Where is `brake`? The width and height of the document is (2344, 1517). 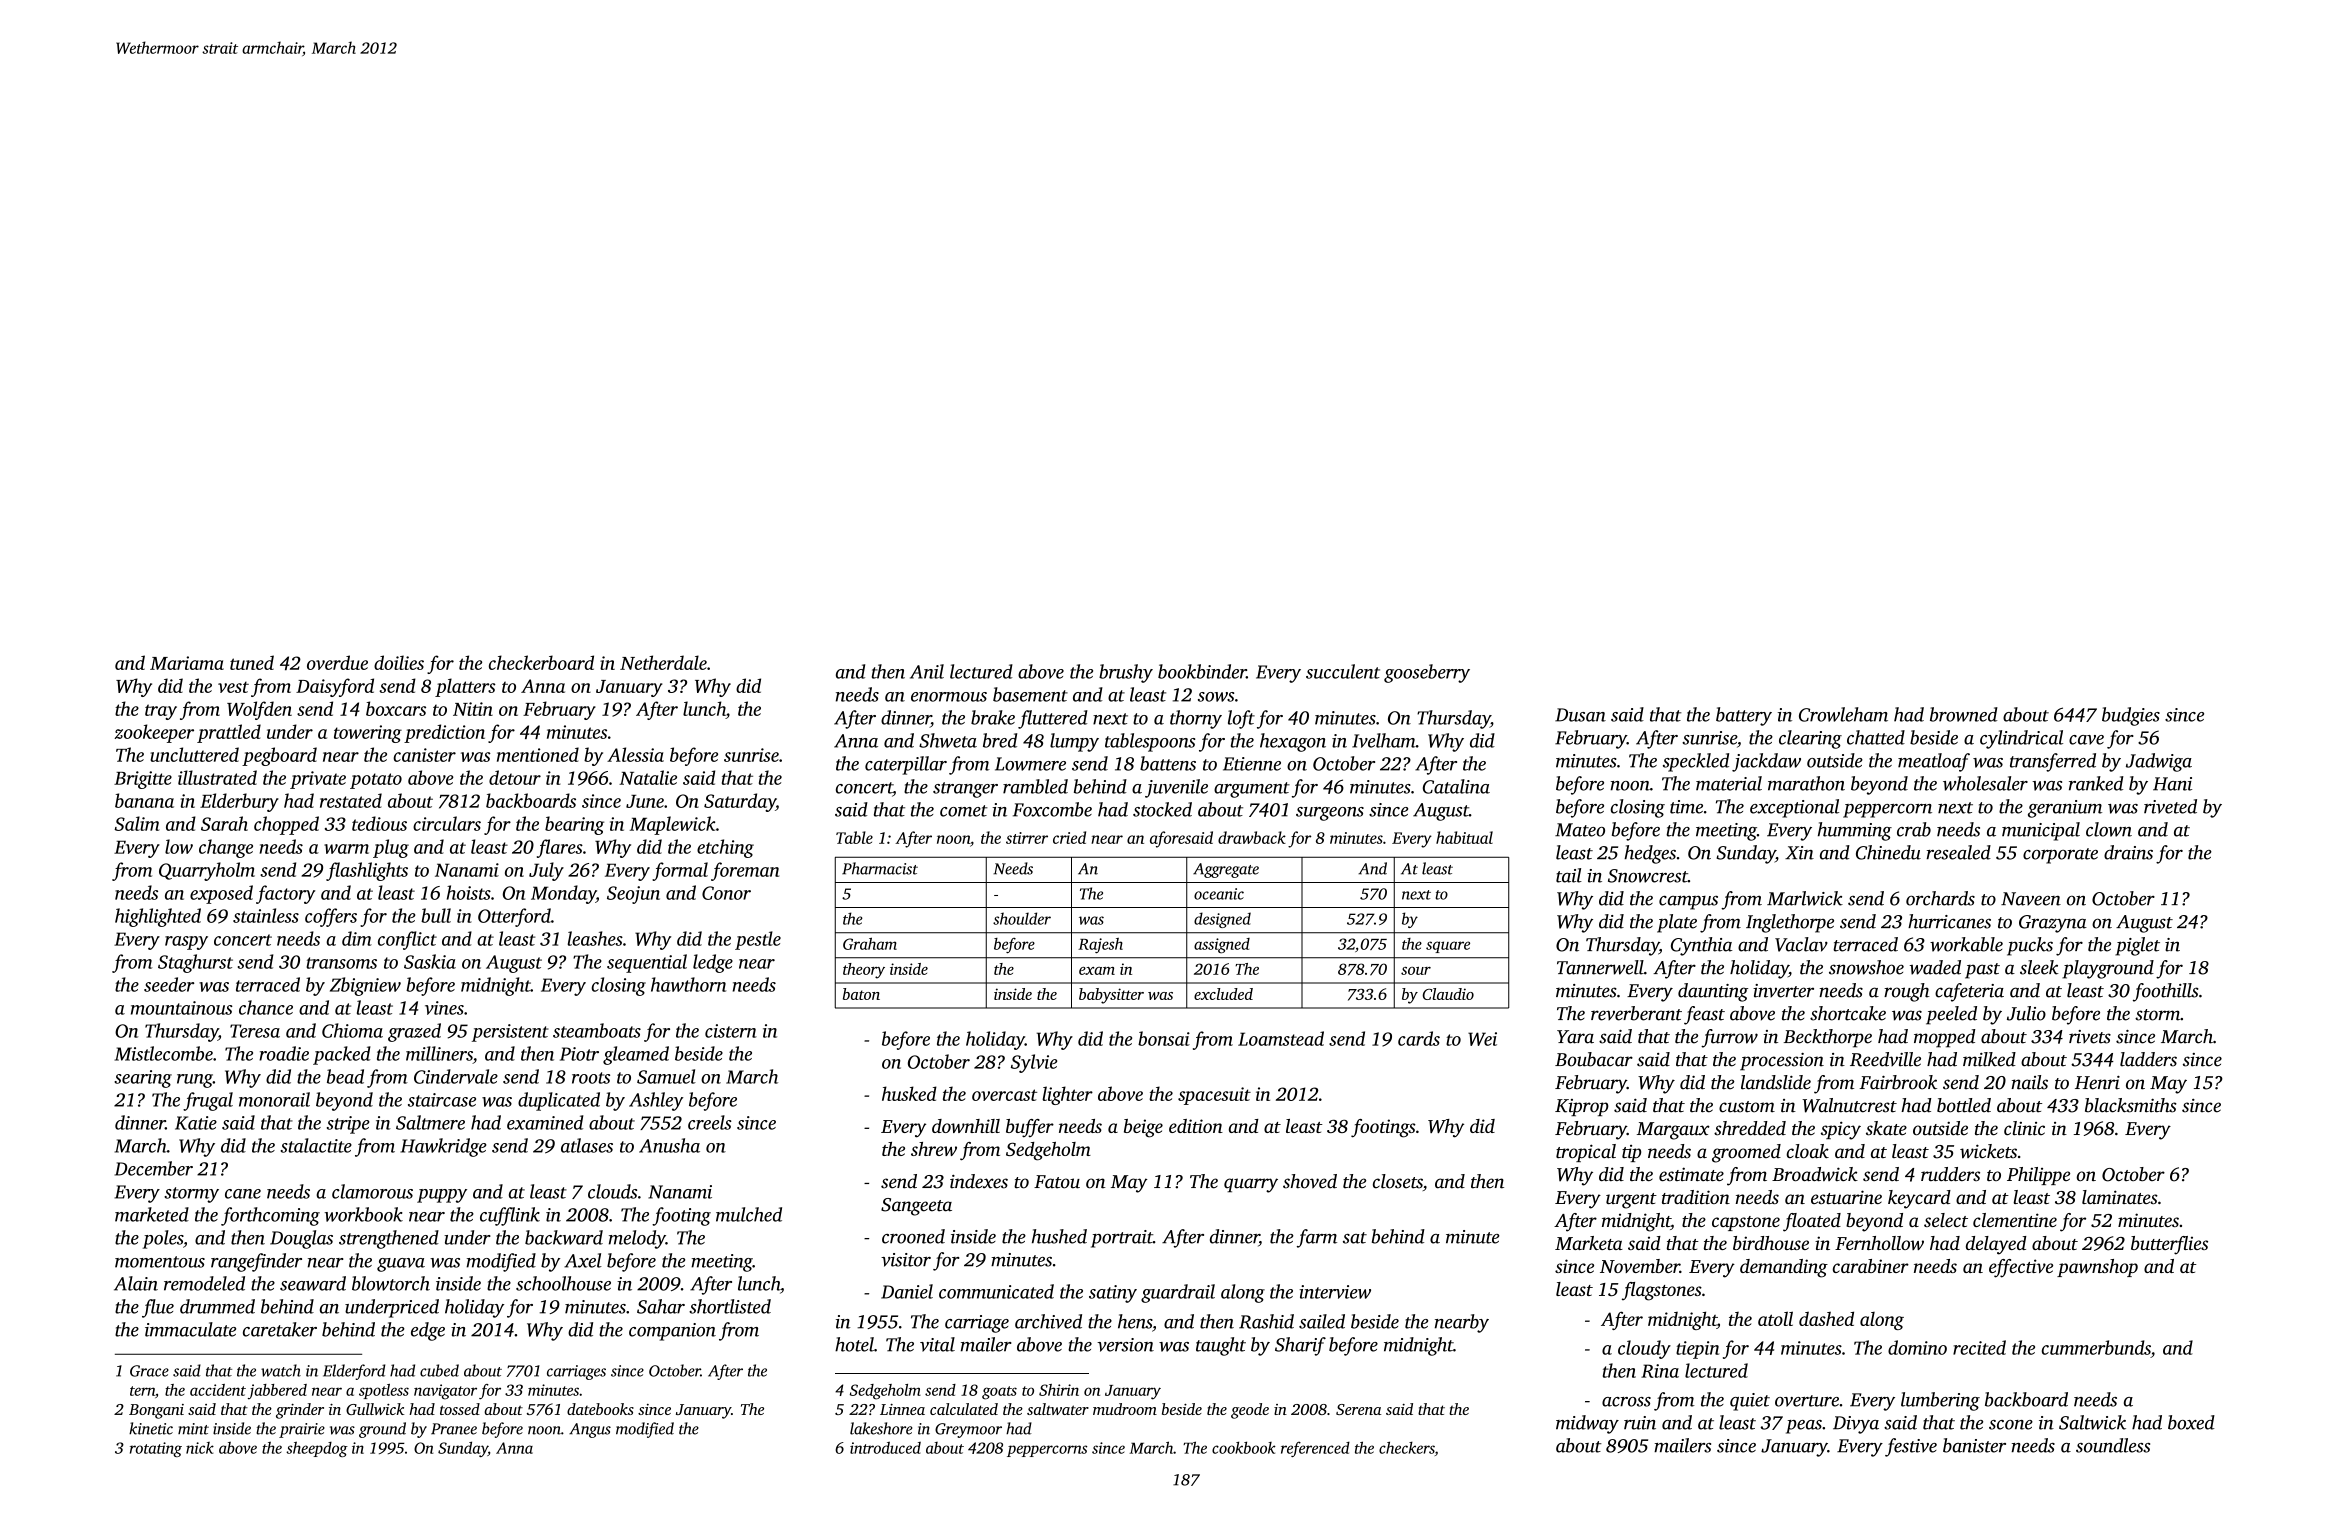 brake is located at coordinates (993, 717).
